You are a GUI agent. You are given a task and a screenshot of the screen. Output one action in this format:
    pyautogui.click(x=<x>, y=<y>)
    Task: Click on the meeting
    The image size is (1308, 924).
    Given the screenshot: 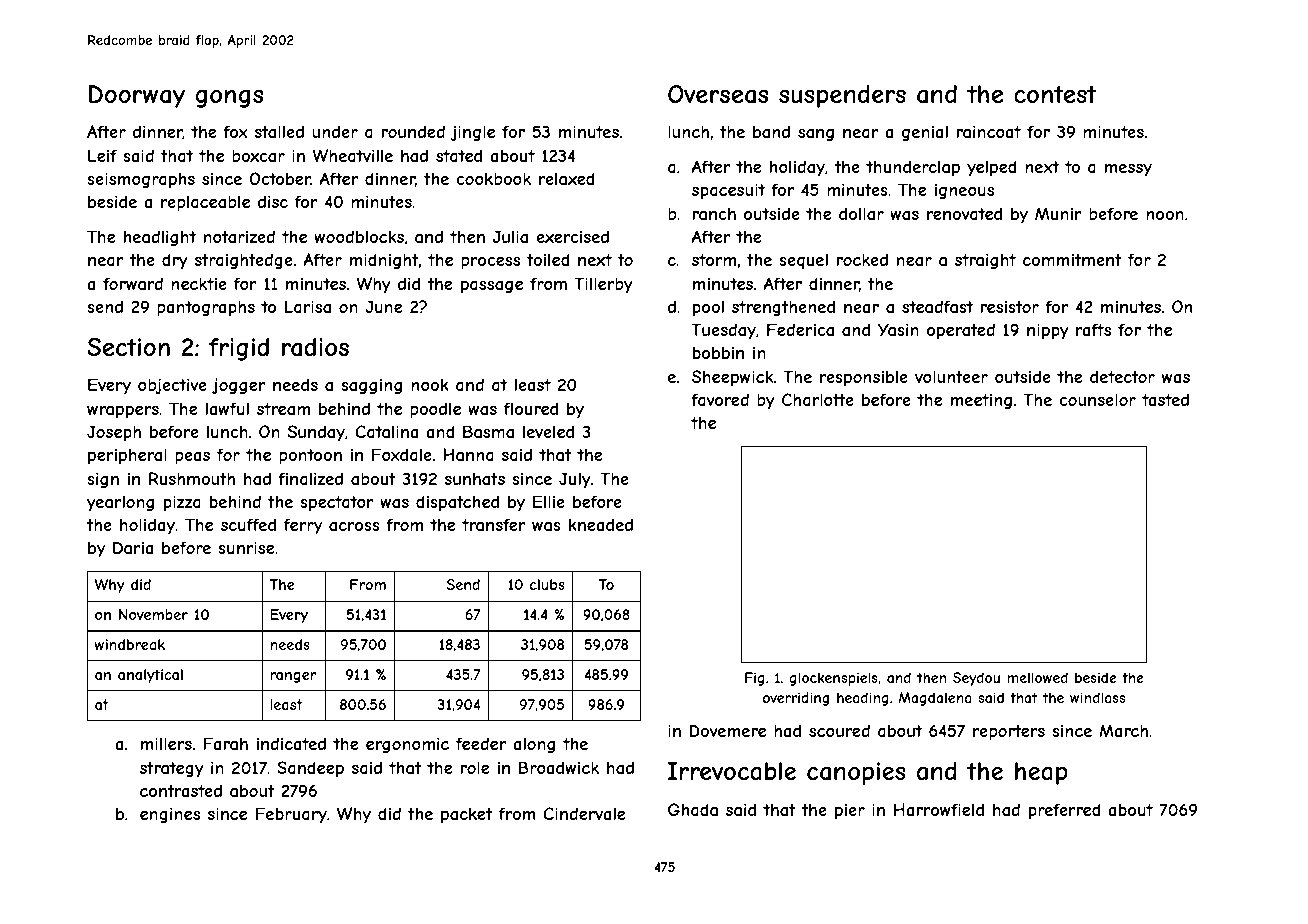 What is the action you would take?
    pyautogui.click(x=981, y=401)
